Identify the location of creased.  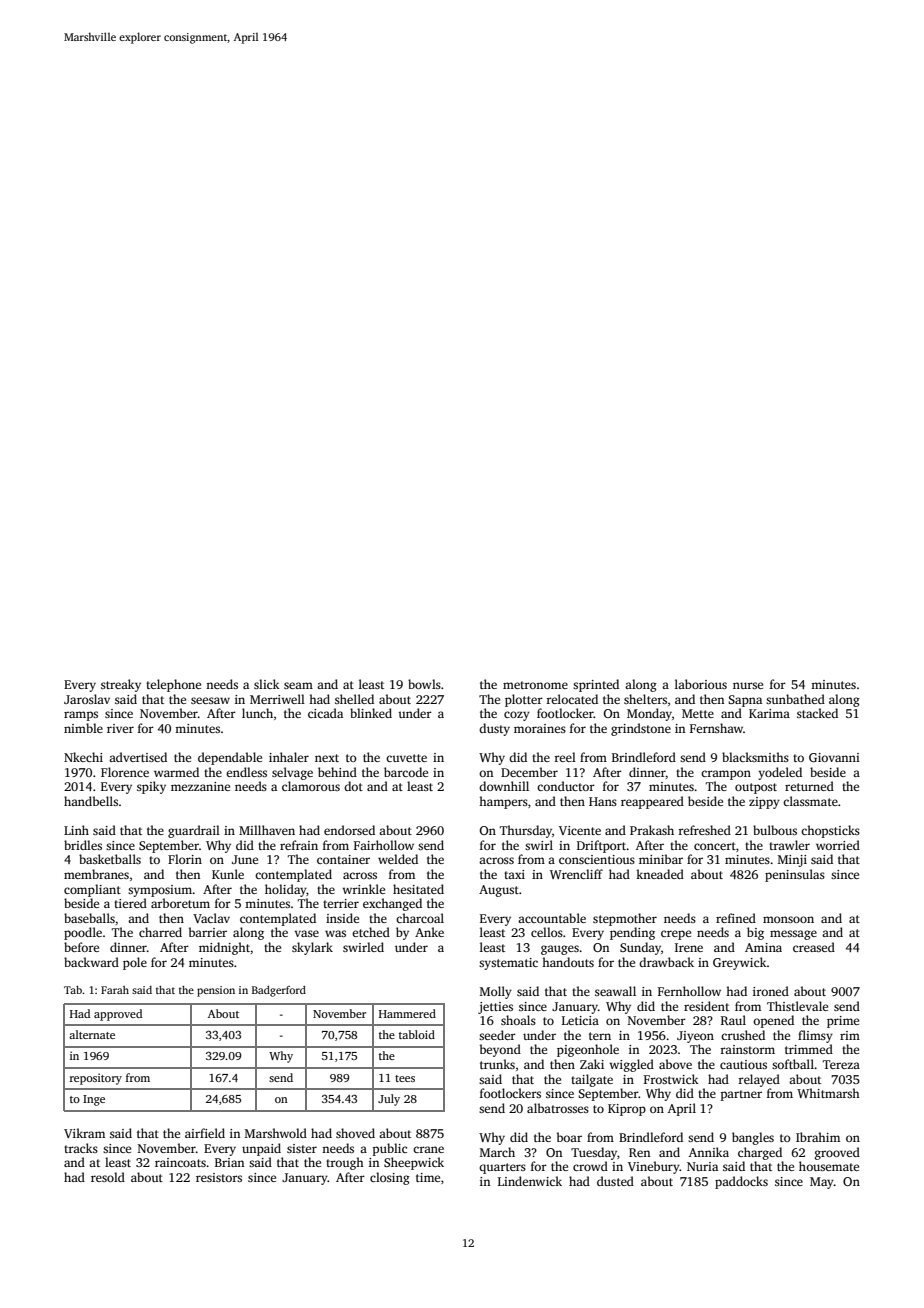
(814, 947).
